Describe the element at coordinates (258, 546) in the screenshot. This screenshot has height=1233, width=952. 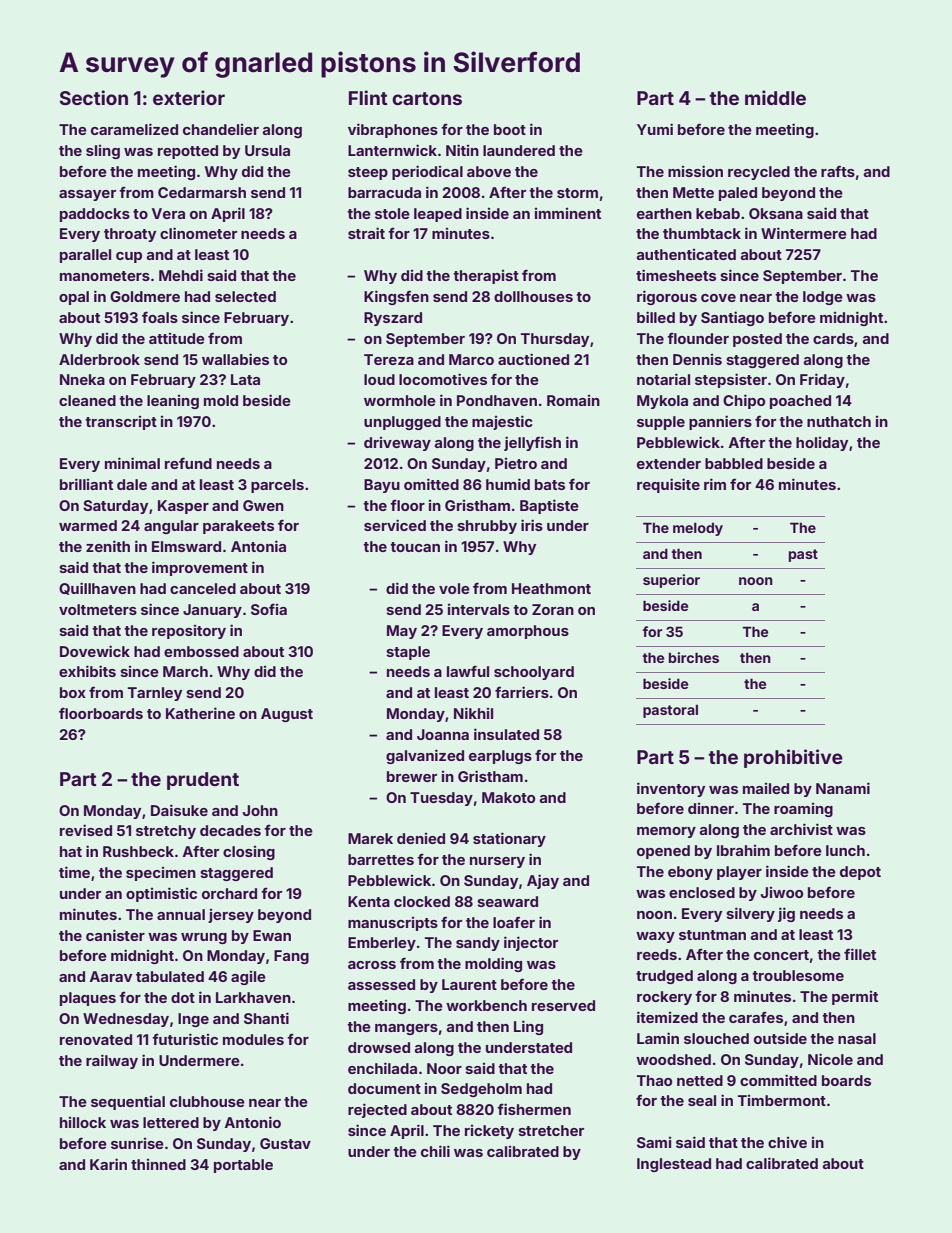
I see `Antonia` at that location.
